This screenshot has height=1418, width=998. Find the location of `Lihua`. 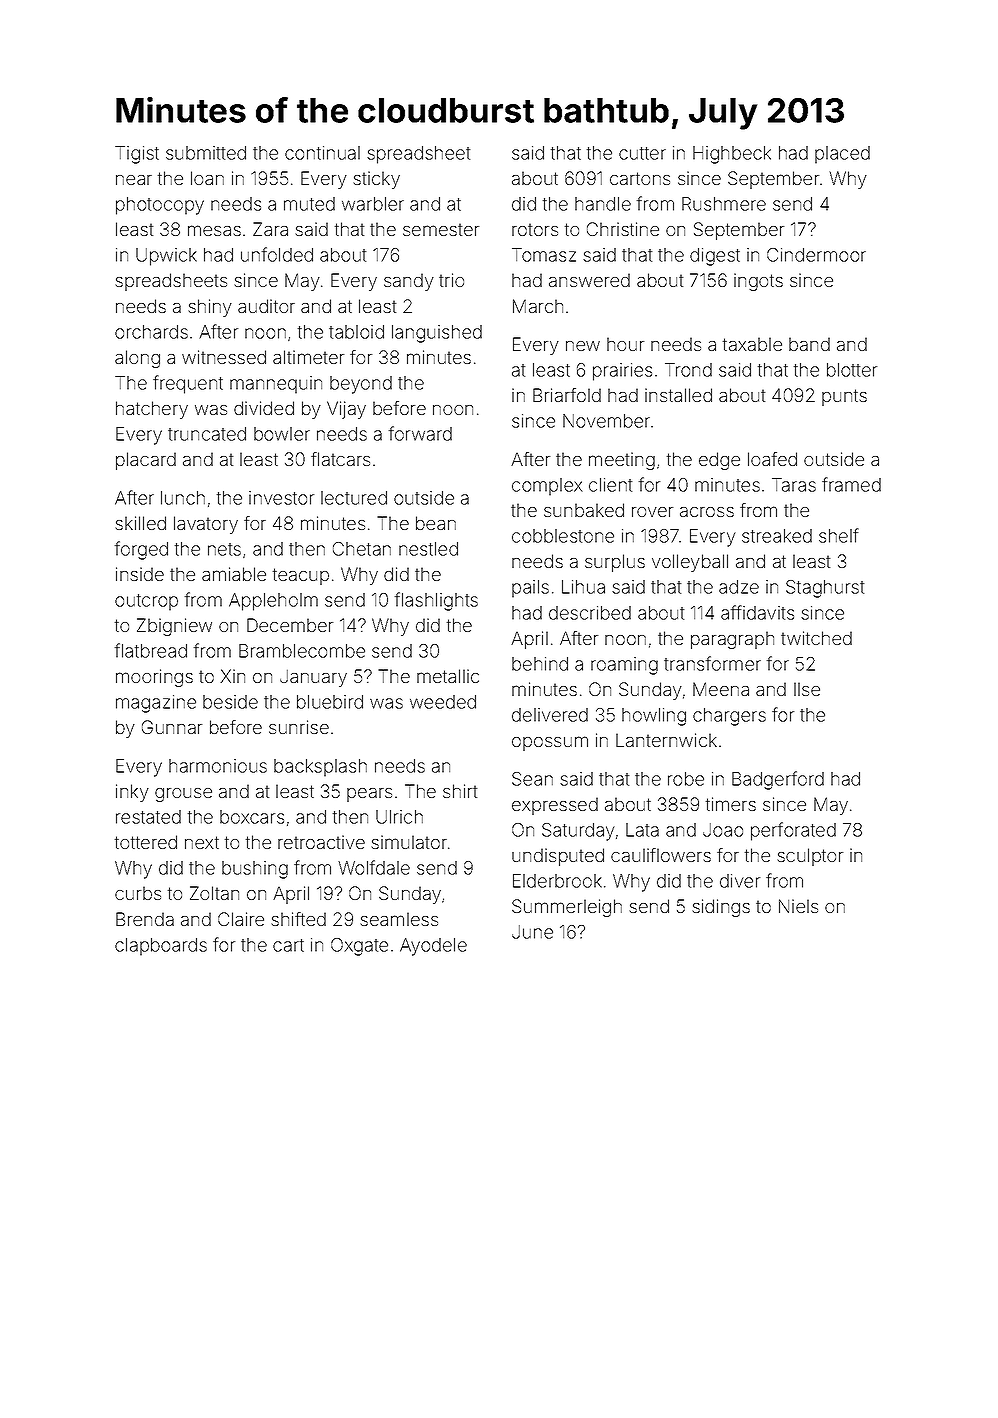

Lihua is located at coordinates (583, 587).
